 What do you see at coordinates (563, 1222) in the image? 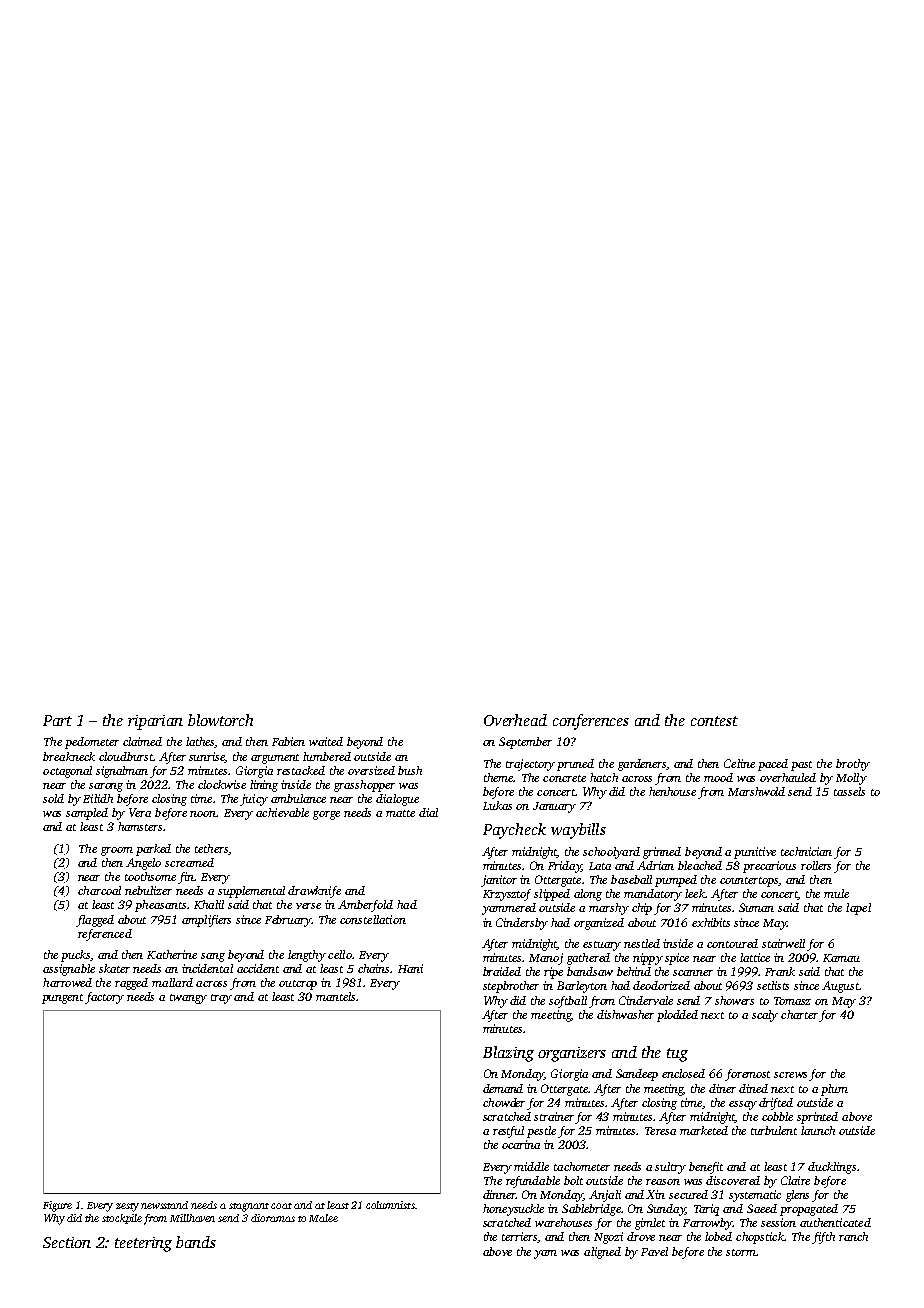
I see `warehouses` at bounding box center [563, 1222].
